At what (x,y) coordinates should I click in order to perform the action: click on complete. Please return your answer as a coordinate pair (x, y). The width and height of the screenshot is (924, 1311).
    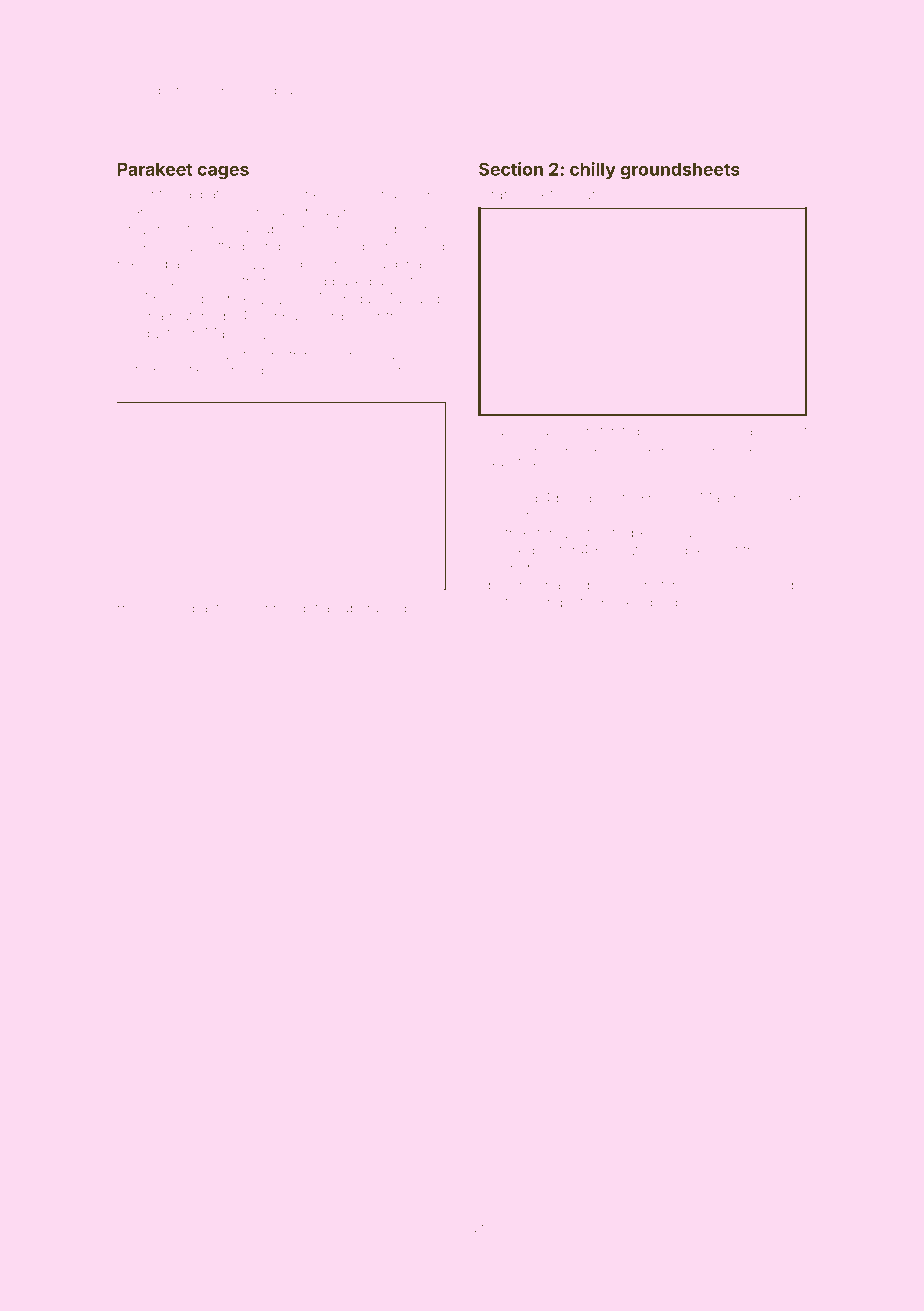
    Looking at the image, I should click on (561, 603).
